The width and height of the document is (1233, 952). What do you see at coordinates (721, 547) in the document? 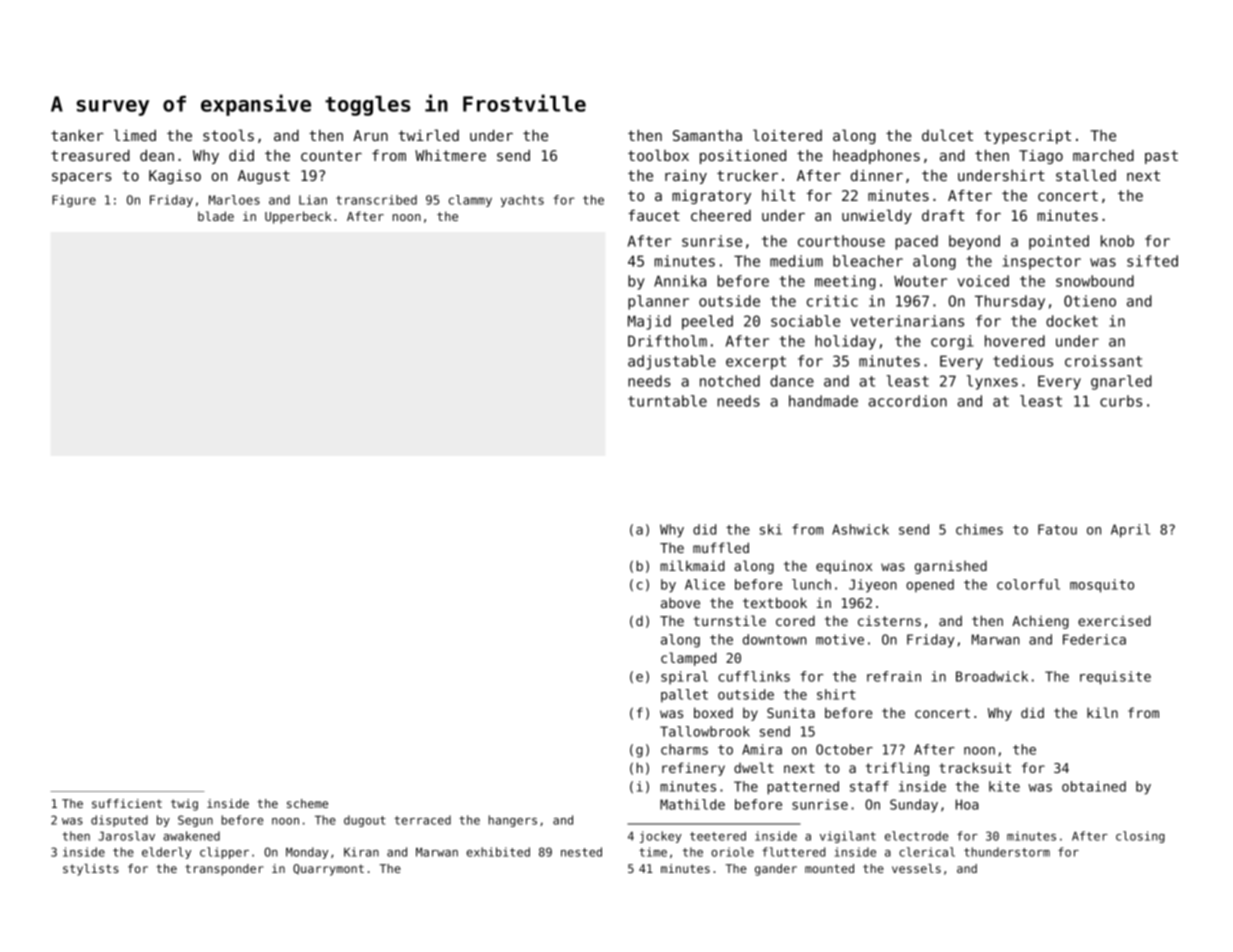
I see `muffled` at bounding box center [721, 547].
